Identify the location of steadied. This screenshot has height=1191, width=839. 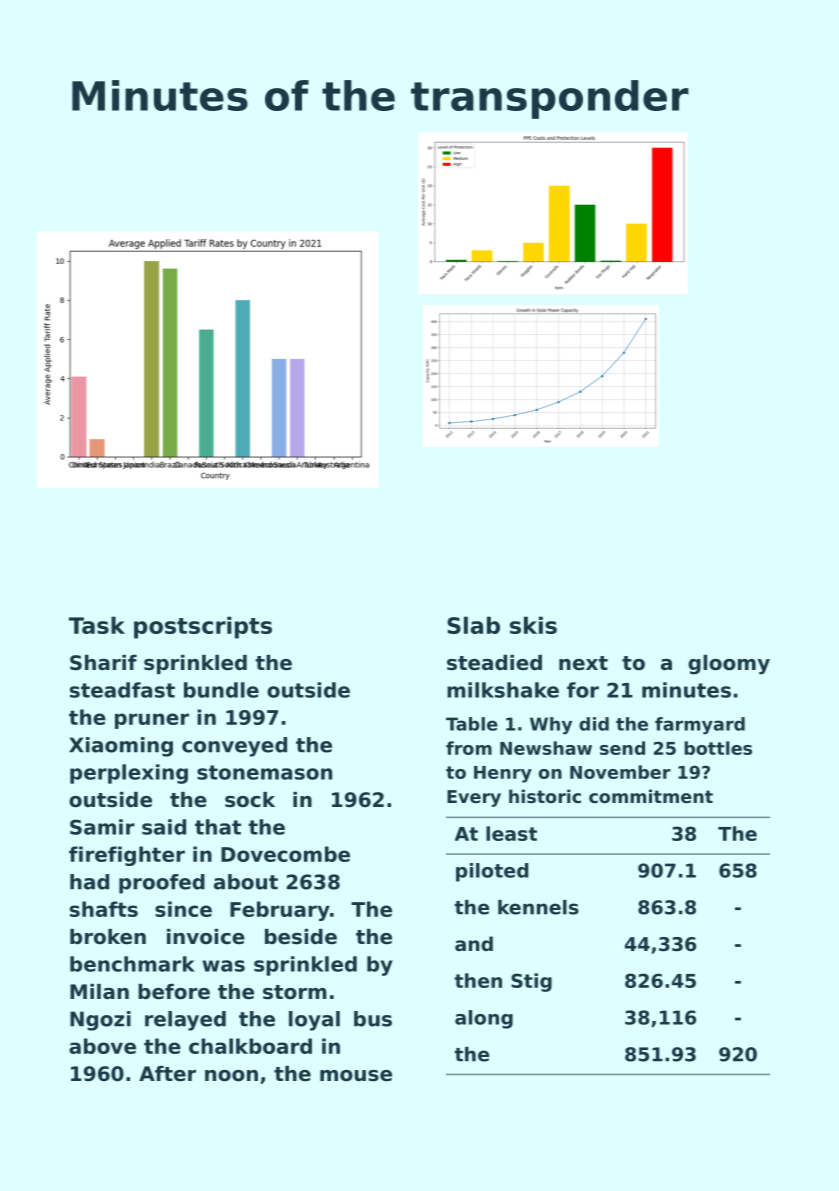
(494, 663).
